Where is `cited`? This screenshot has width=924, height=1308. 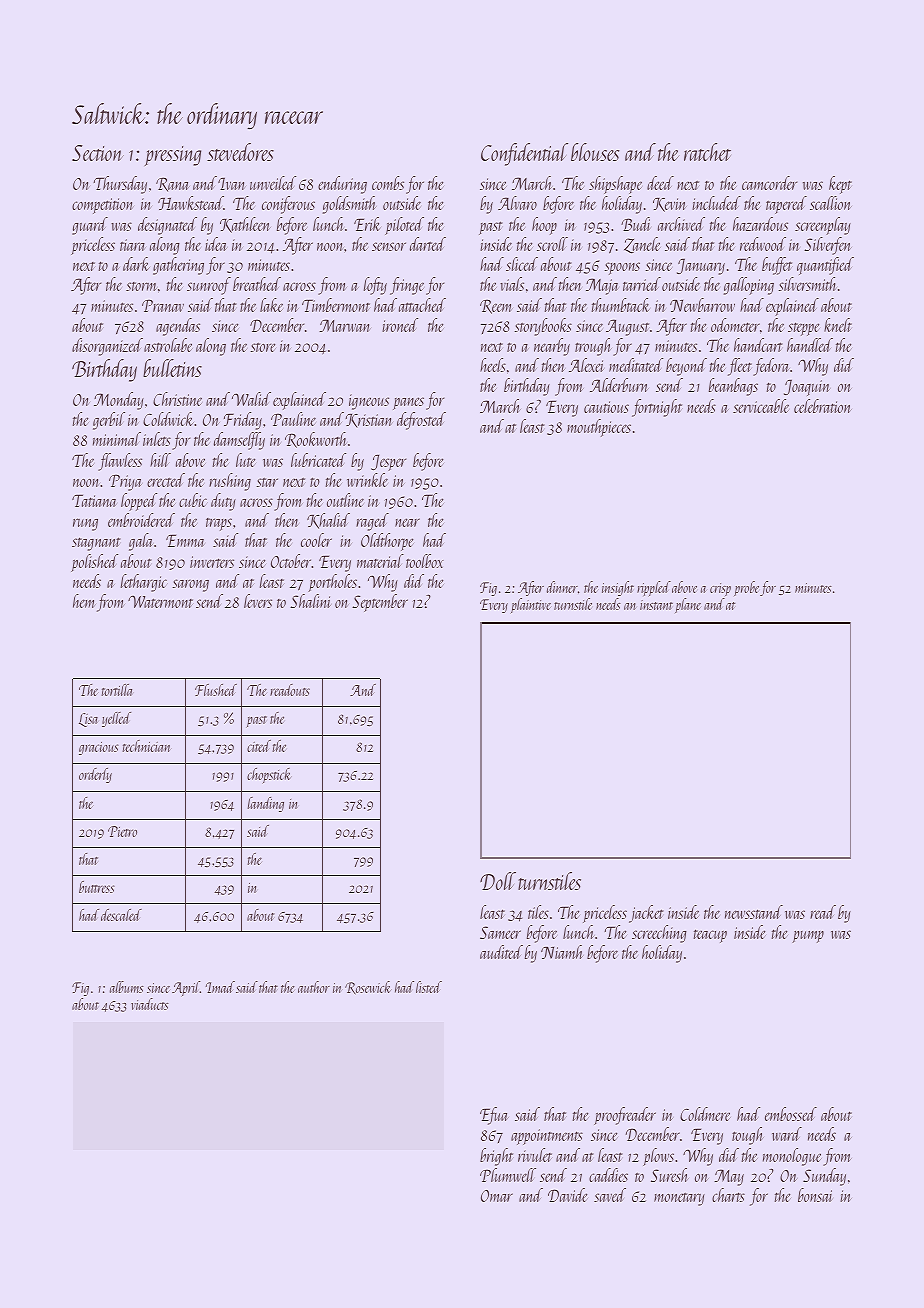 cited is located at coordinates (259, 746).
